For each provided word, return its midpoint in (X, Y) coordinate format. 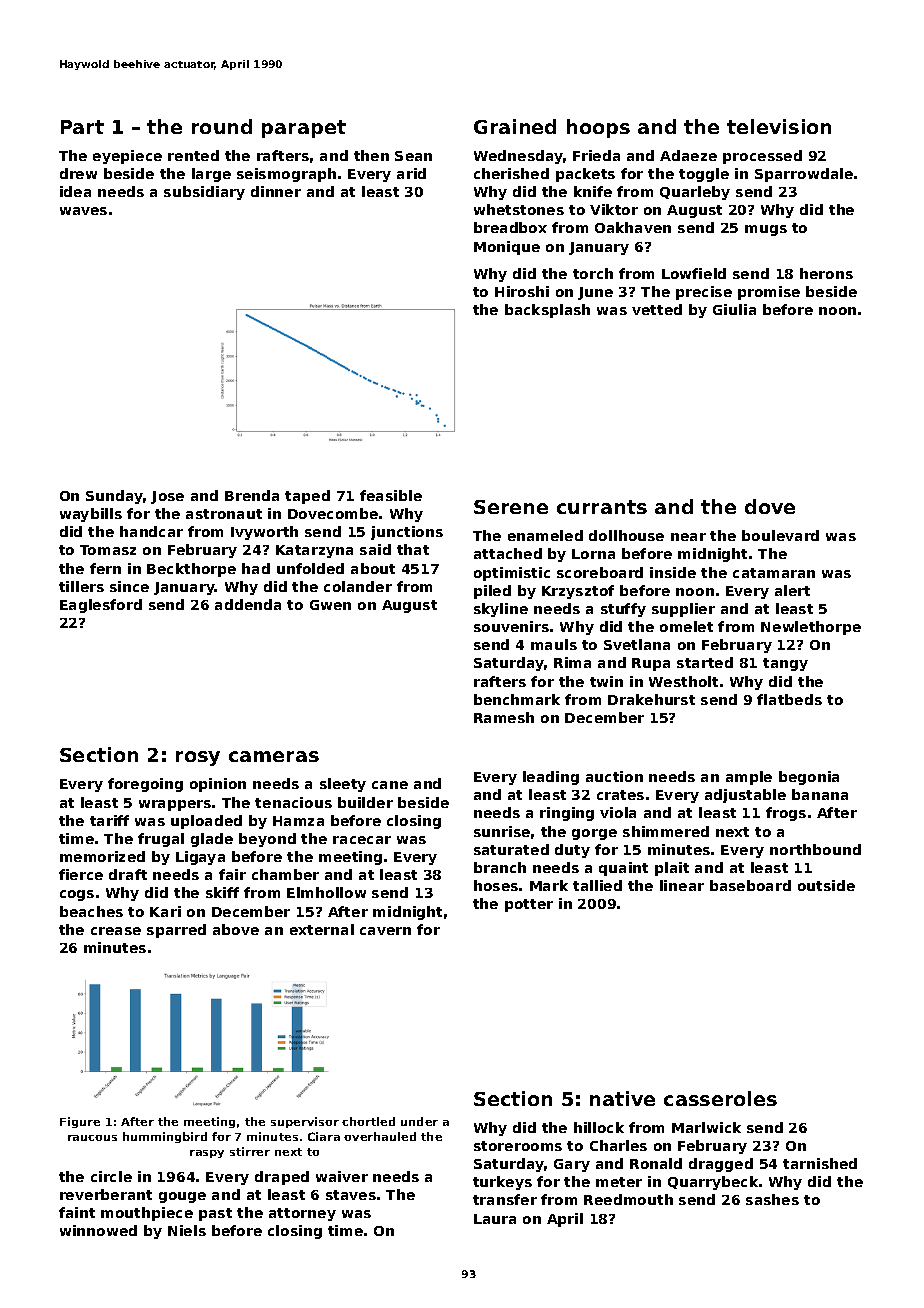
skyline (501, 610)
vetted (657, 309)
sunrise (502, 831)
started (705, 662)
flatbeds (789, 699)
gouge (182, 1197)
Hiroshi (522, 291)
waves (83, 211)
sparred (176, 931)
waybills (91, 515)
